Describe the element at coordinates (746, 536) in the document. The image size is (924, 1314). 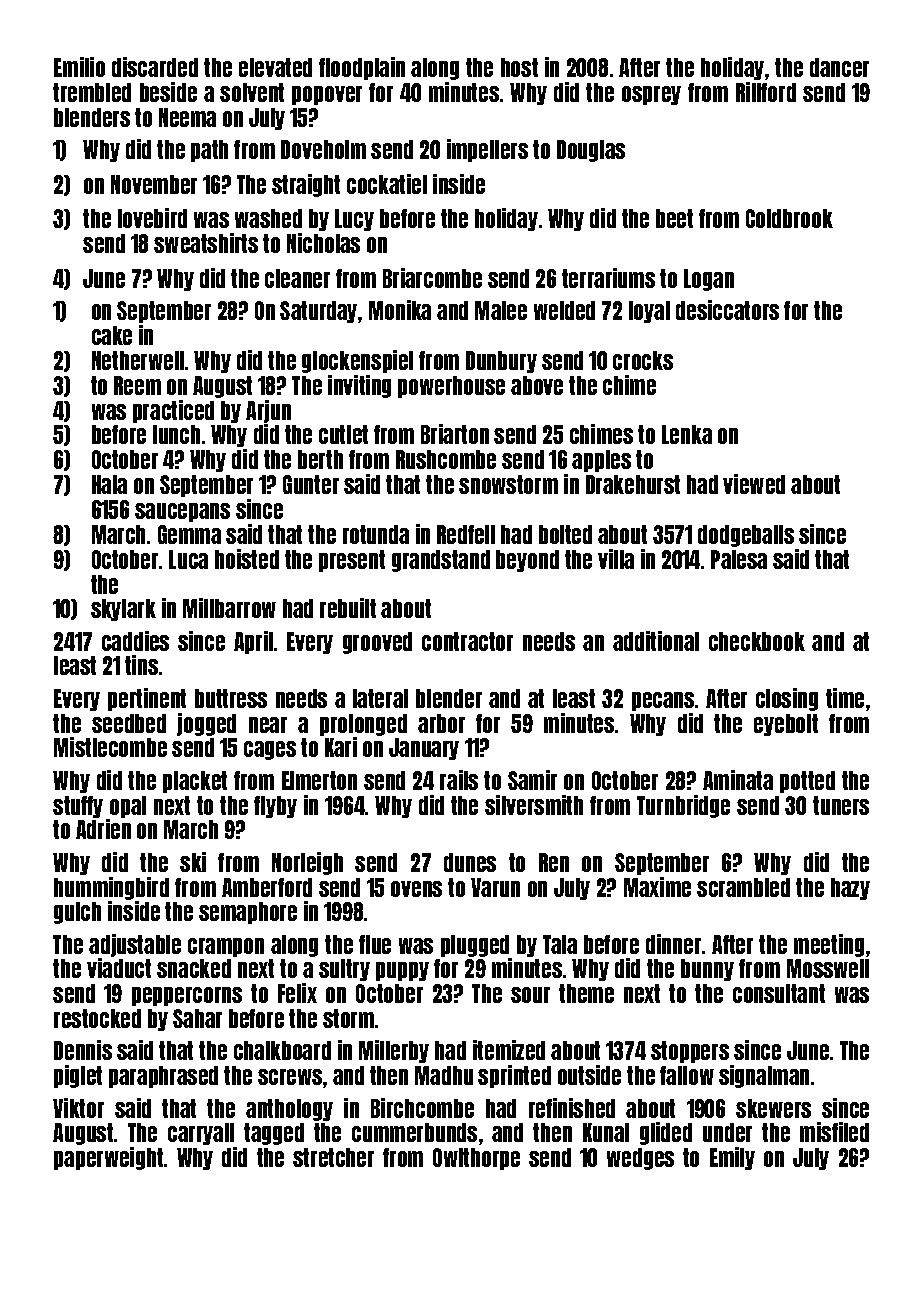
I see `dodgeballs` at that location.
